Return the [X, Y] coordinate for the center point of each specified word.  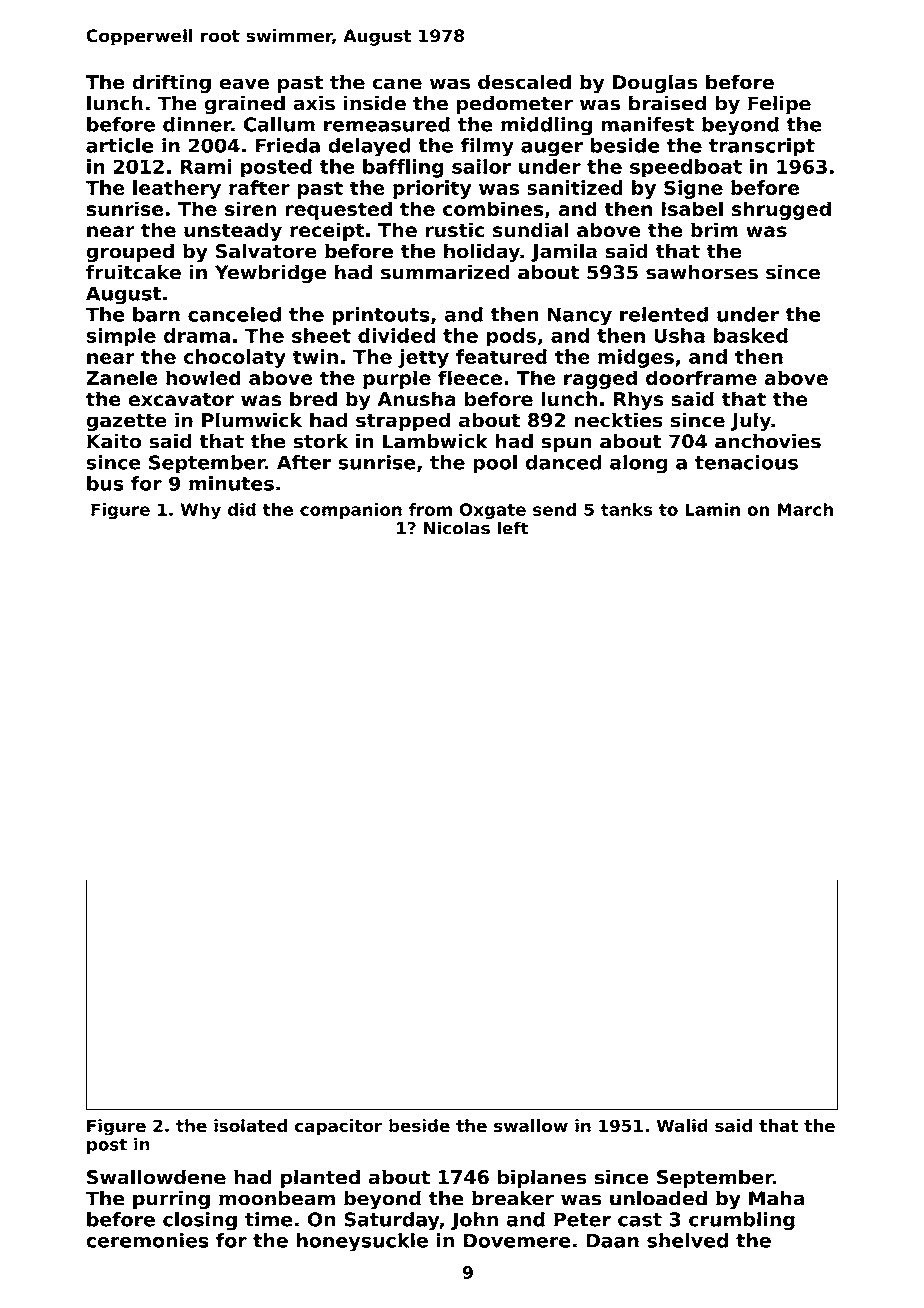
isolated [251, 1125]
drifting [171, 84]
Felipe [779, 105]
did [242, 509]
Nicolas [457, 528]
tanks [626, 509]
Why [201, 511]
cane [397, 84]
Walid [682, 1126]
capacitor [338, 1127]
